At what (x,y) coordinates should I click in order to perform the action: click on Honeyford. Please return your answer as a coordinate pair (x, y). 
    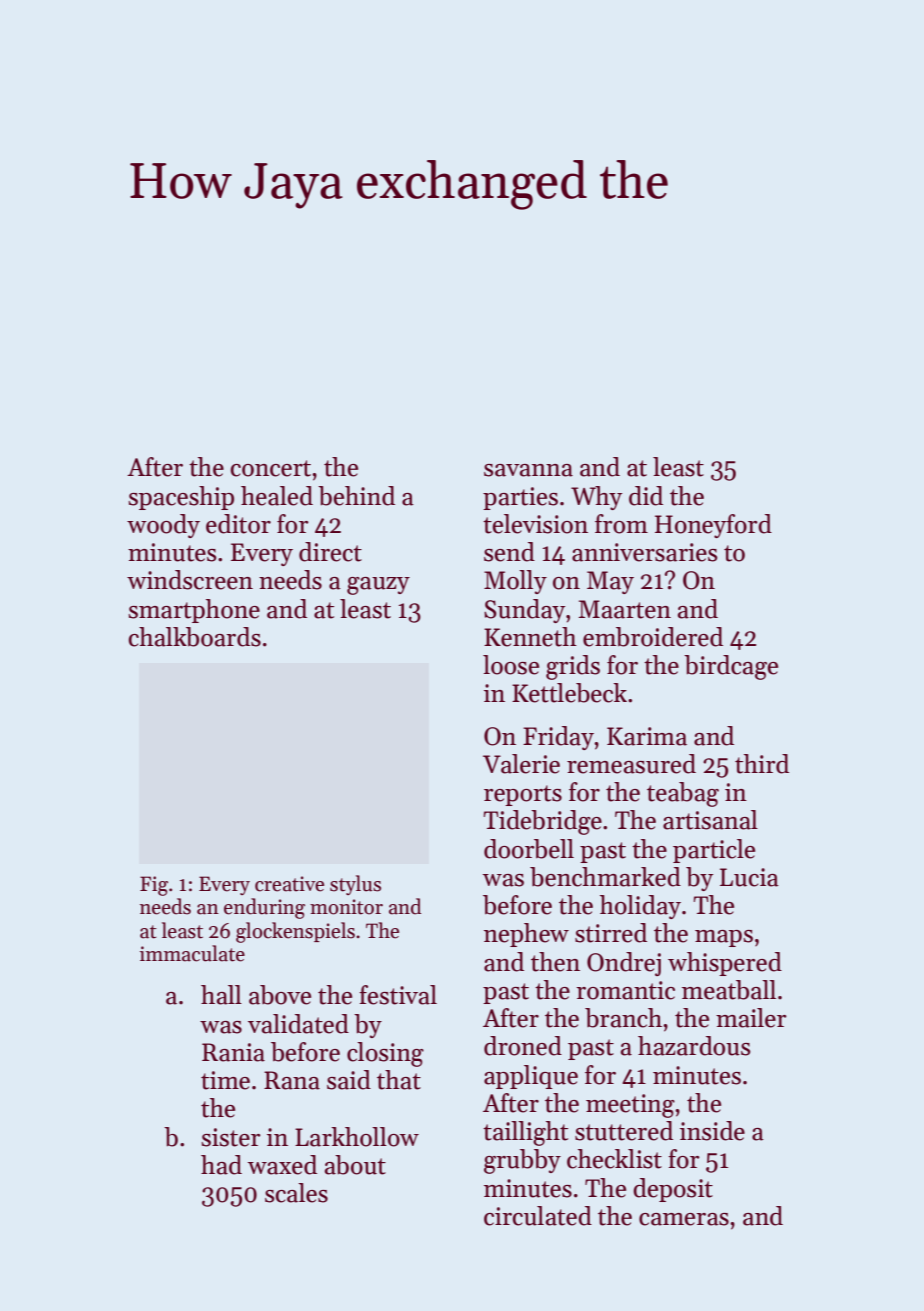
    Looking at the image, I should click on (713, 526).
